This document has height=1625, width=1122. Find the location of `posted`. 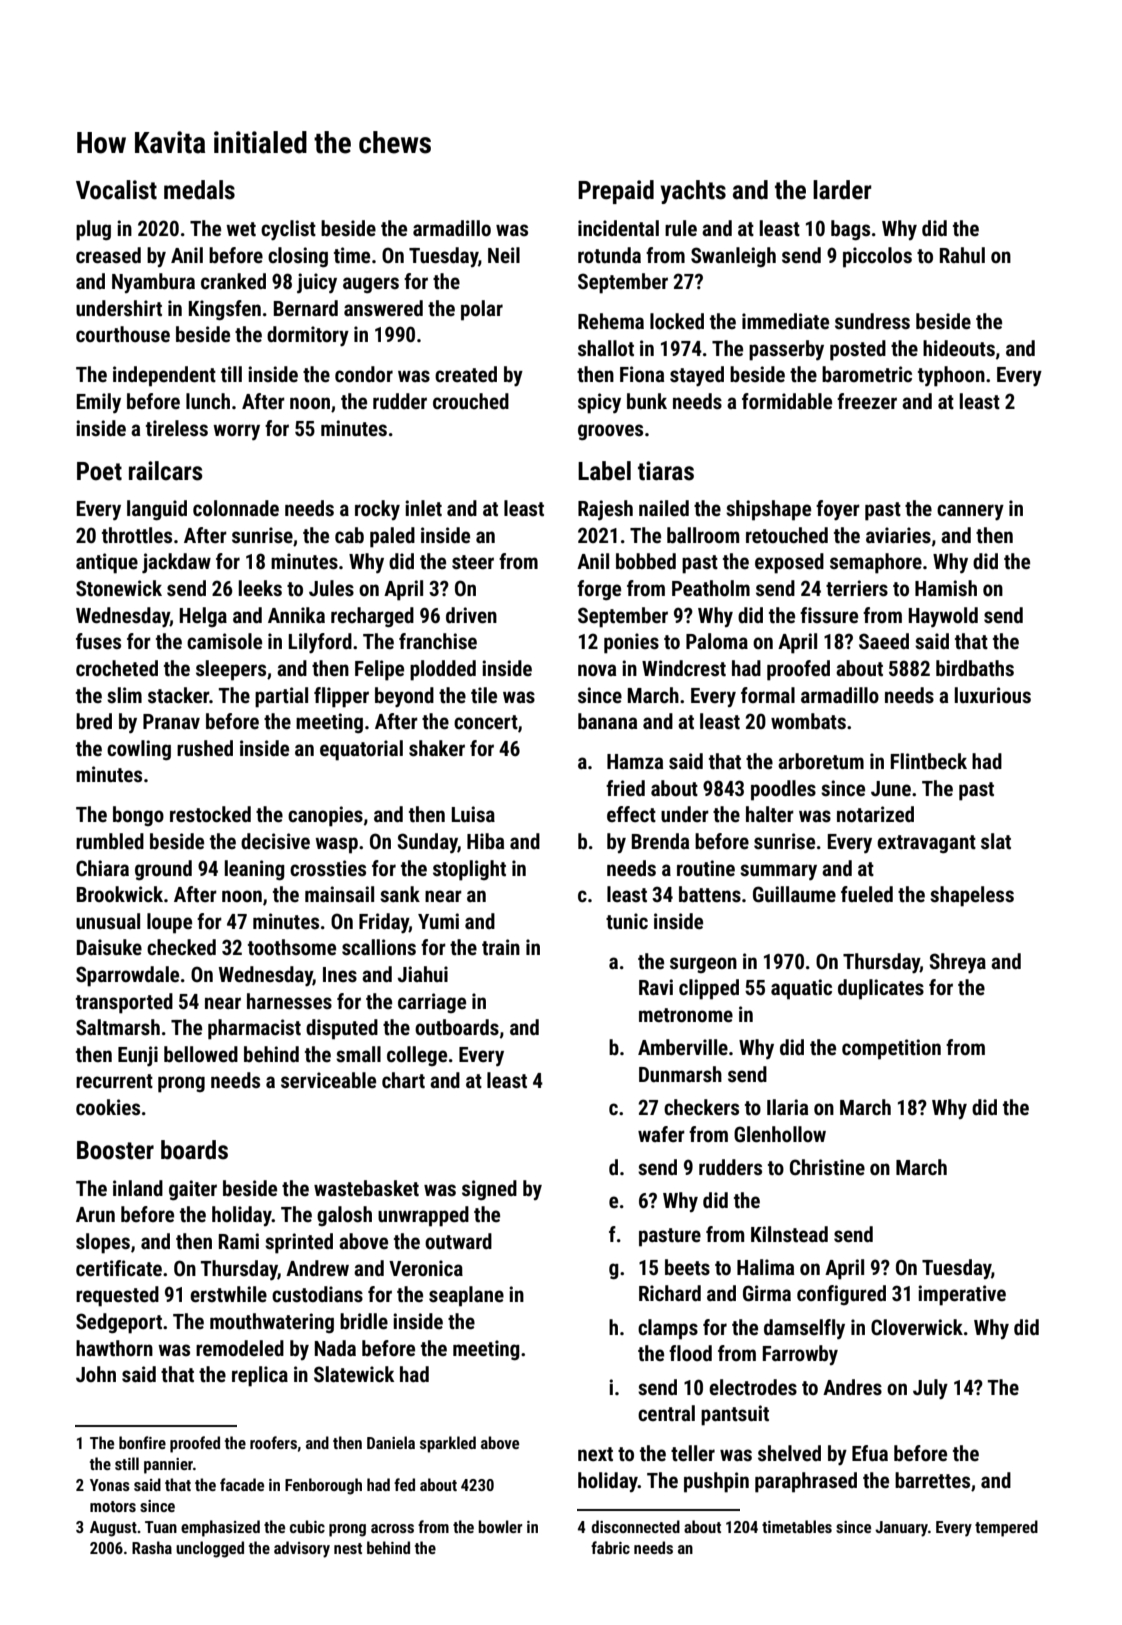

posted is located at coordinates (858, 350).
